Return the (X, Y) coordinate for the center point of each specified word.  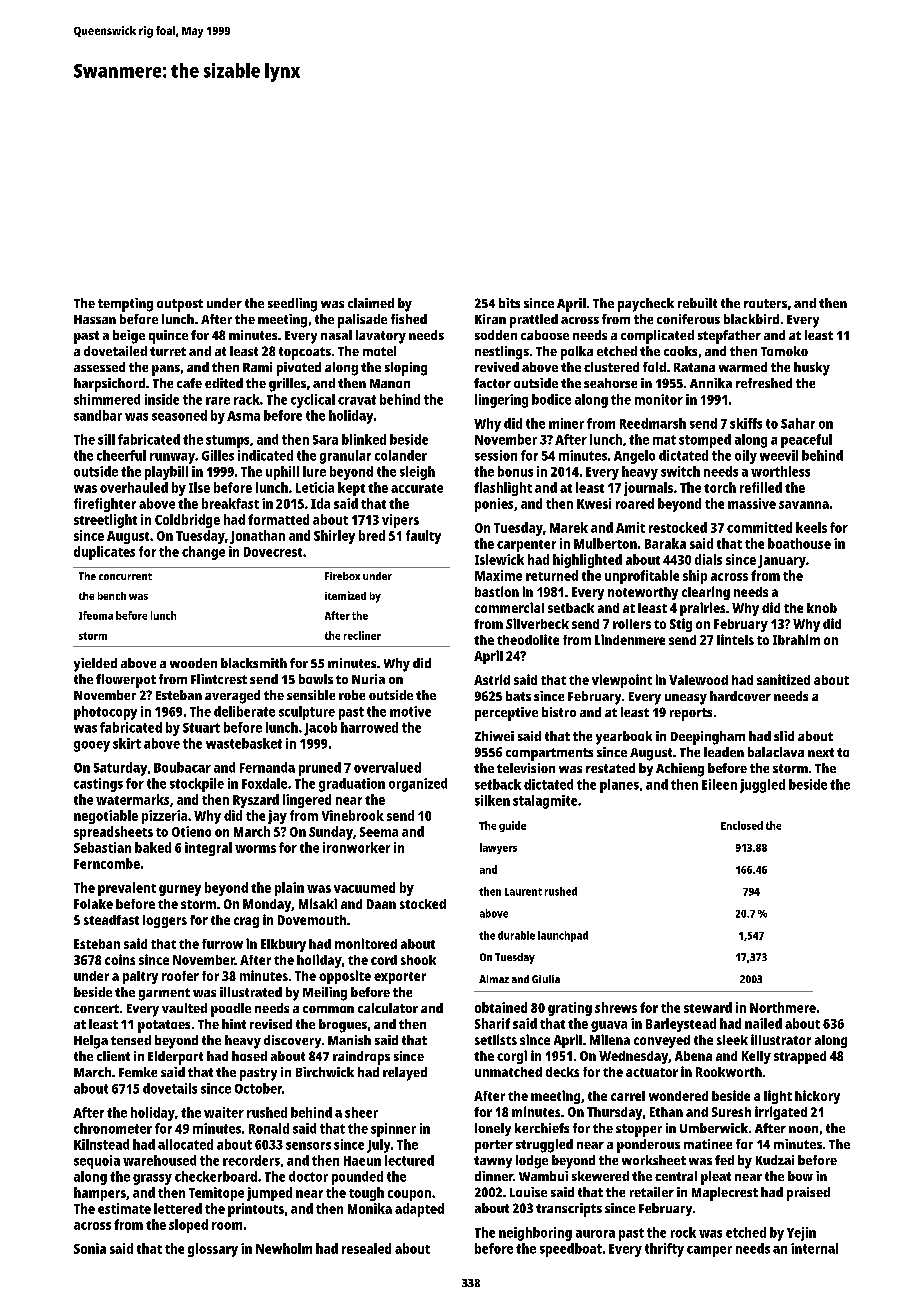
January (782, 561)
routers (765, 303)
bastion (497, 591)
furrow (222, 944)
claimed (371, 303)
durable (516, 935)
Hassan (95, 319)
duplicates (104, 553)
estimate (124, 1208)
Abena (693, 1056)
